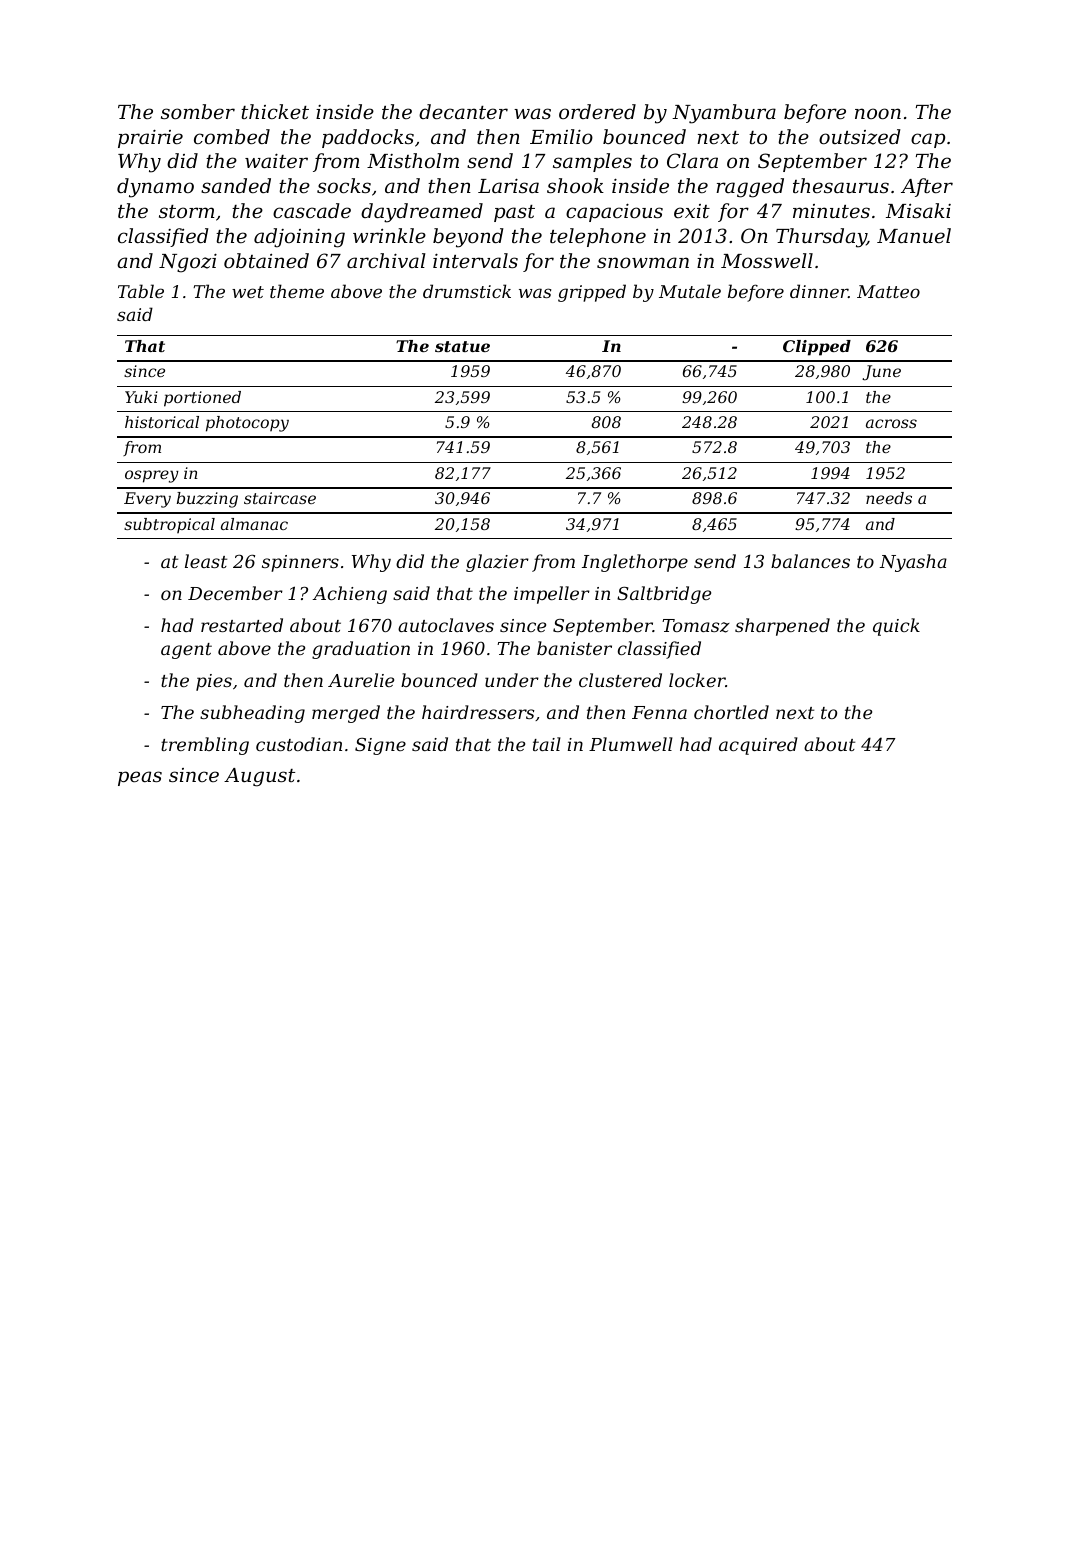  Describe the element at coordinates (462, 346) in the screenshot. I see `statue` at that location.
